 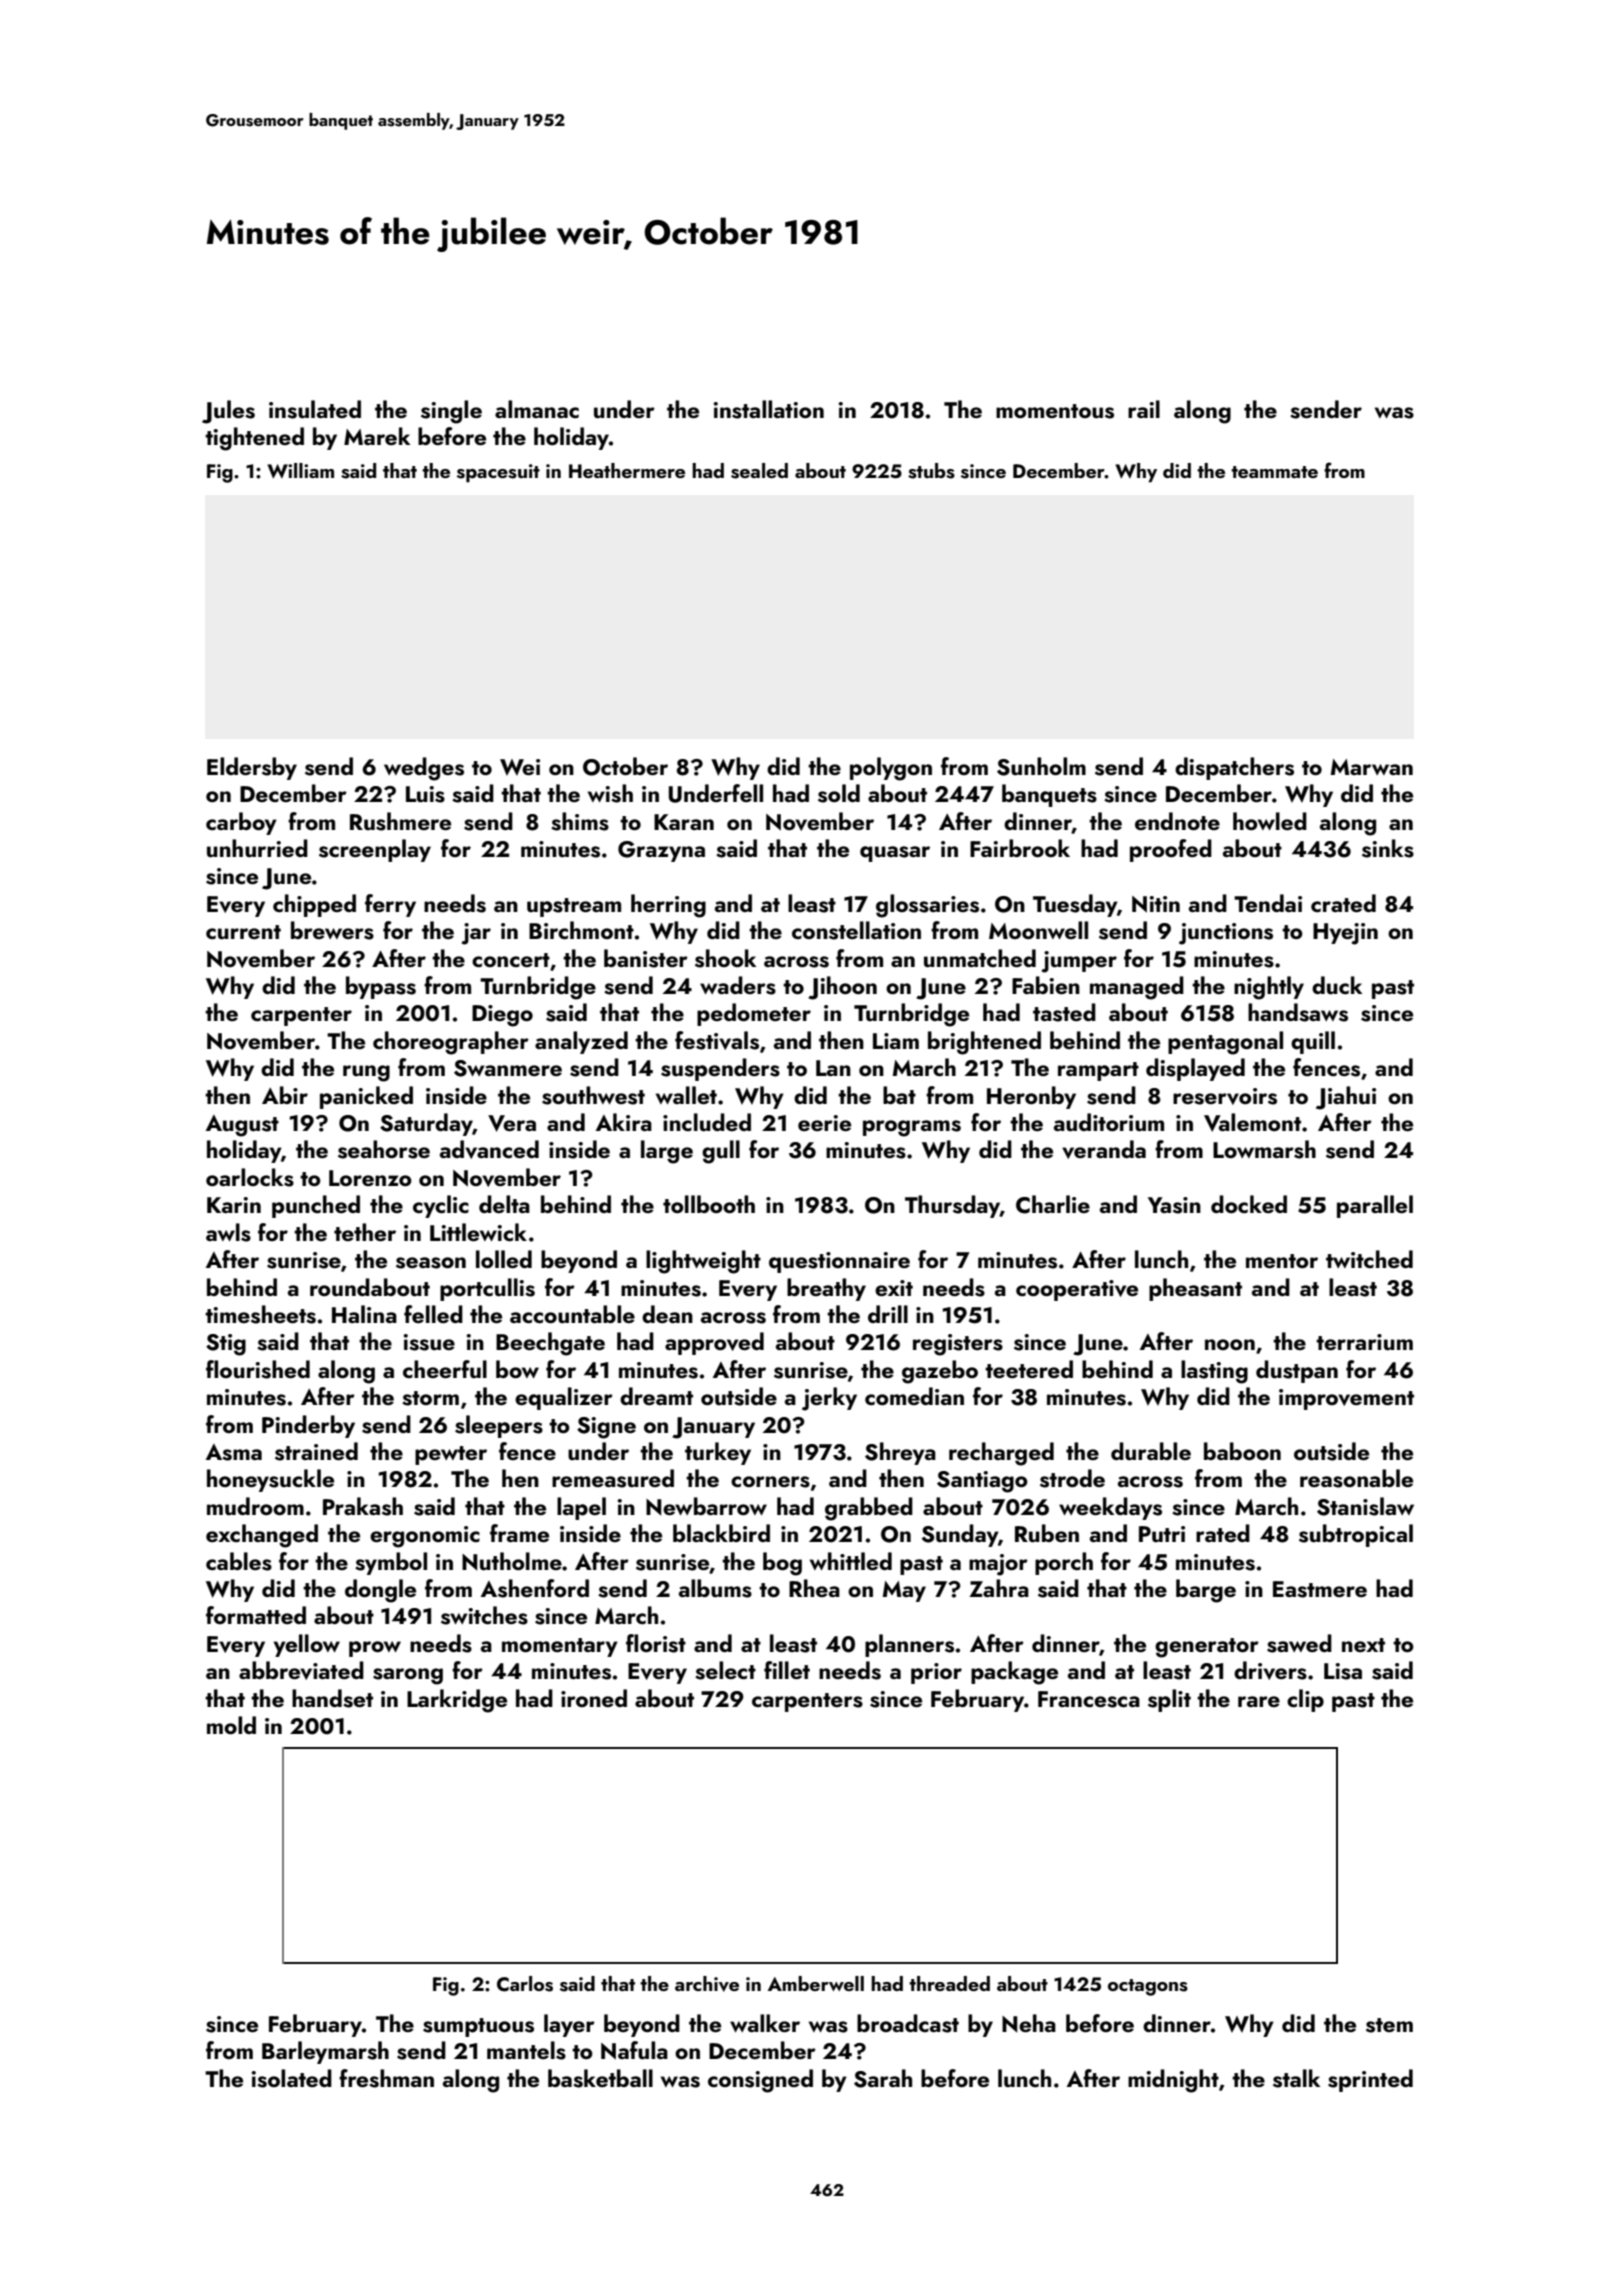 What do you see at coordinates (560, 1647) in the screenshot?
I see `momentary` at bounding box center [560, 1647].
